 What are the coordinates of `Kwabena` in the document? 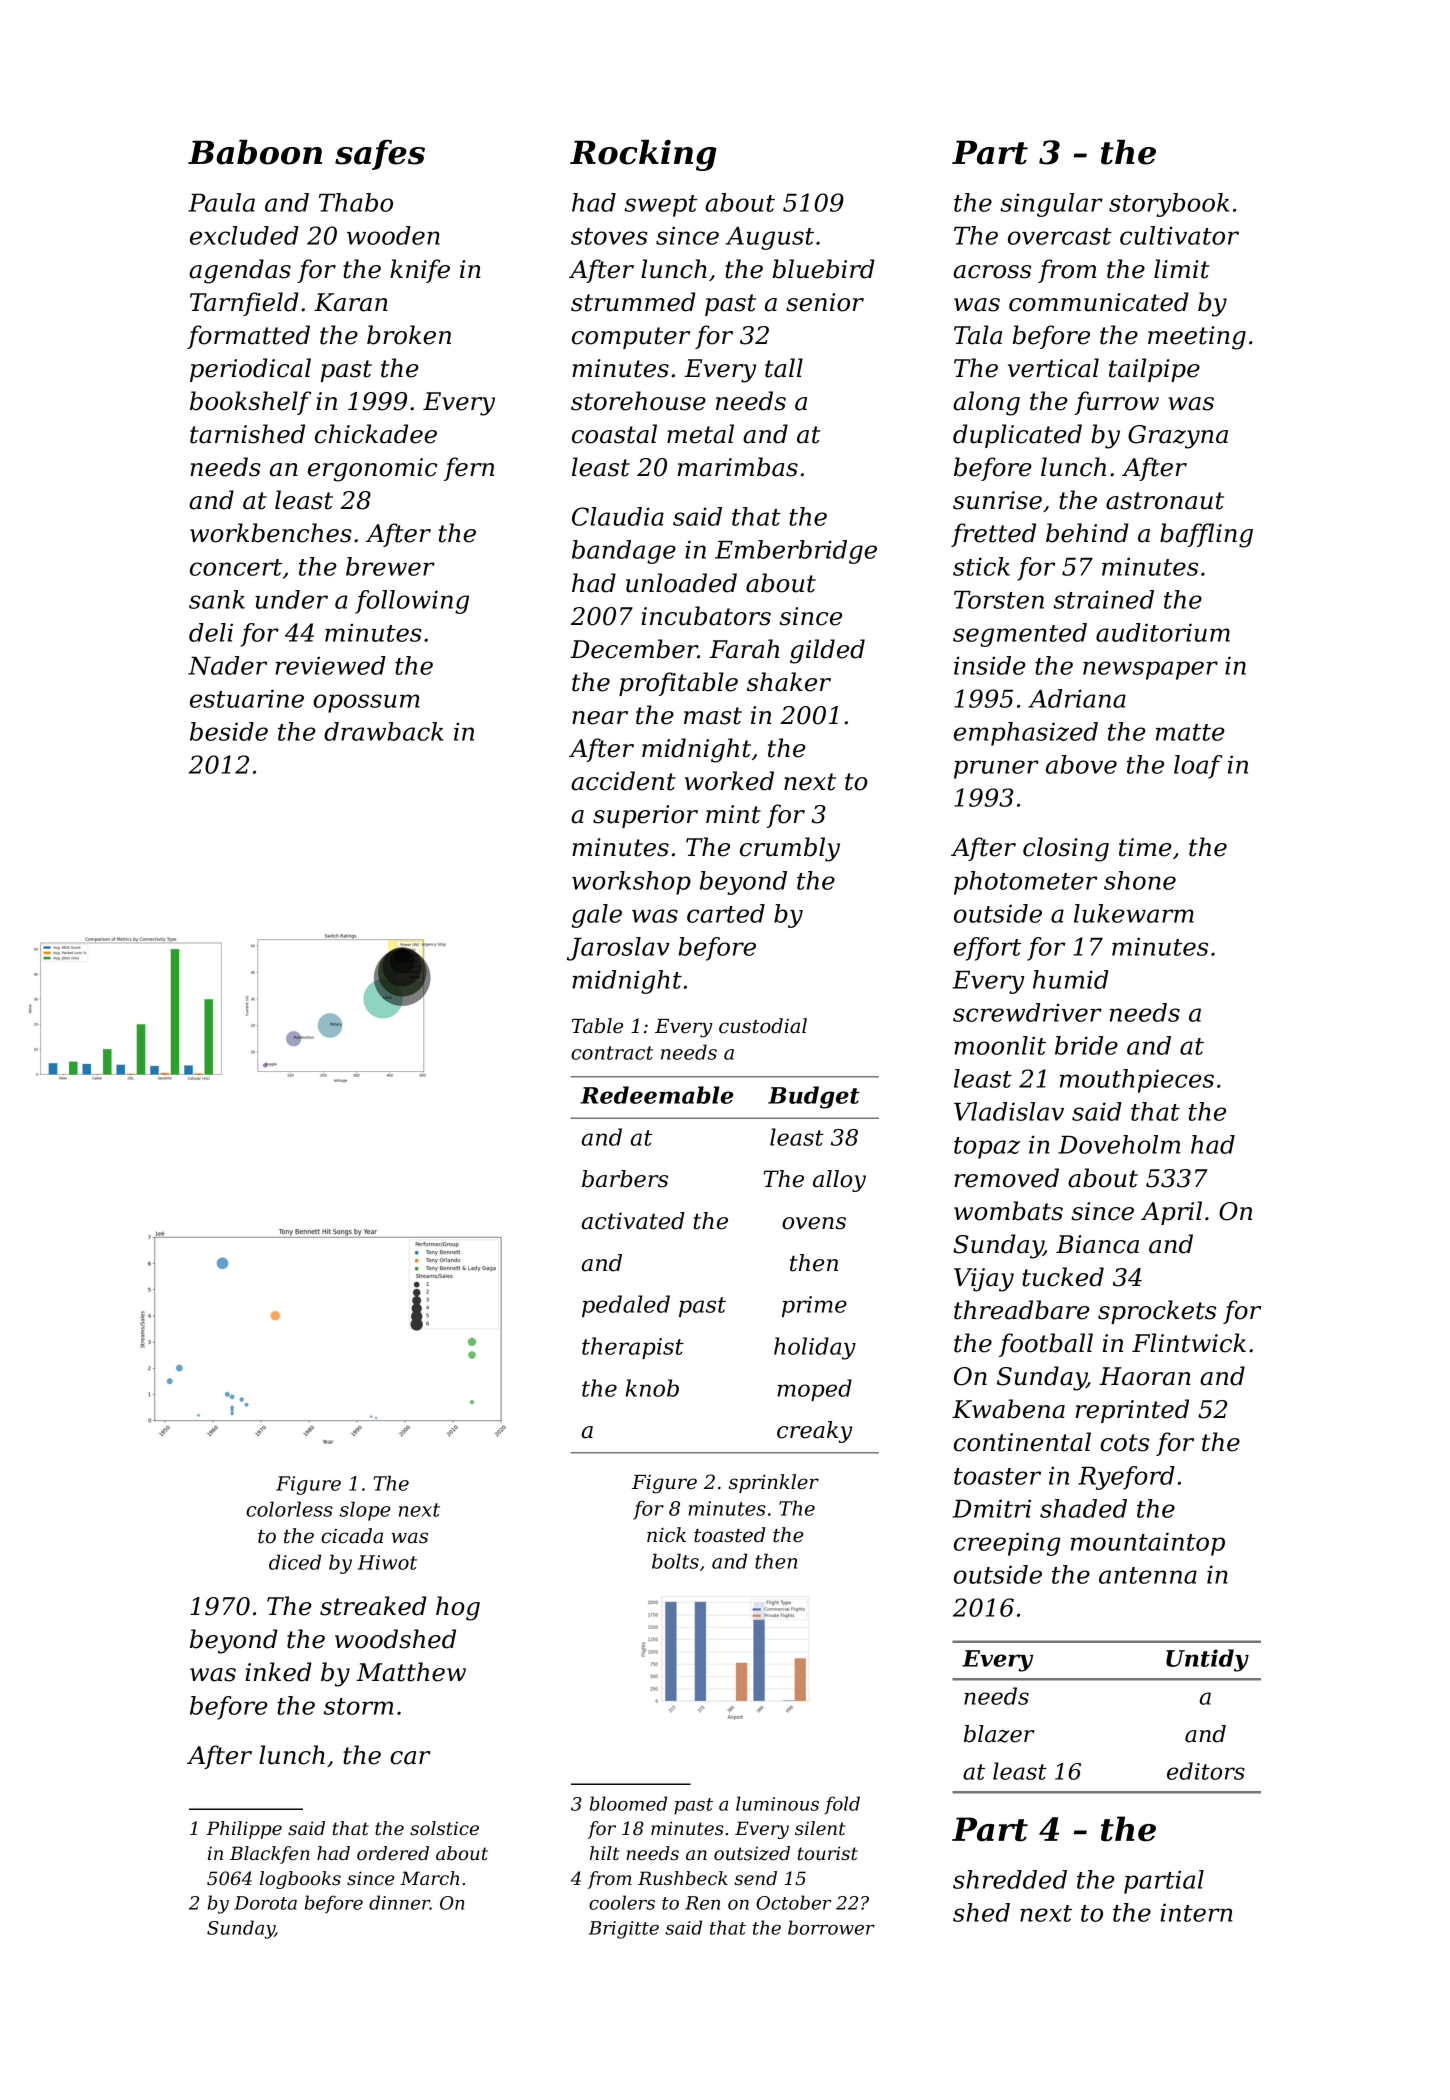 It's located at (1008, 1409).
